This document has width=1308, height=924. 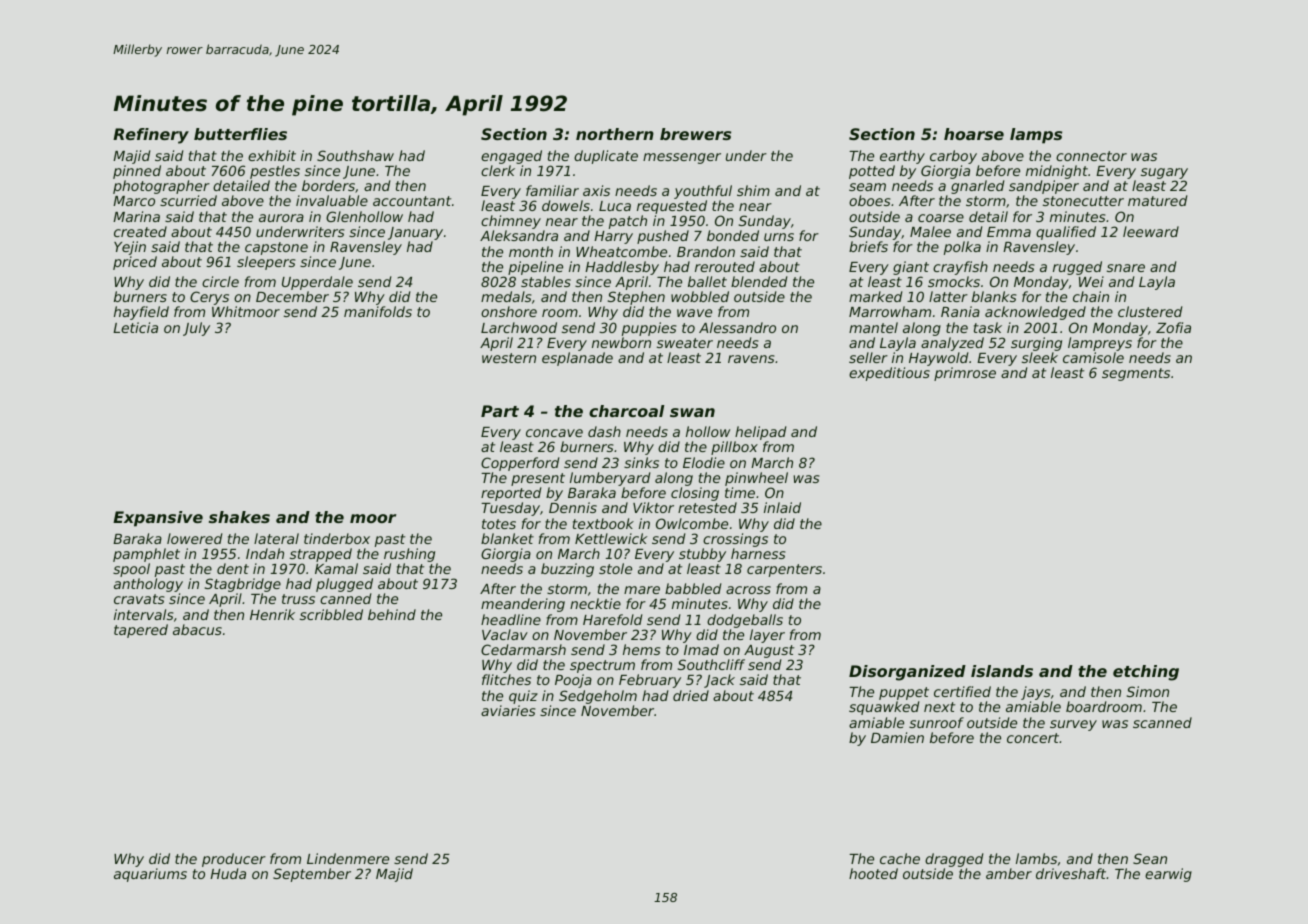 I want to click on hooted, so click(x=873, y=873).
